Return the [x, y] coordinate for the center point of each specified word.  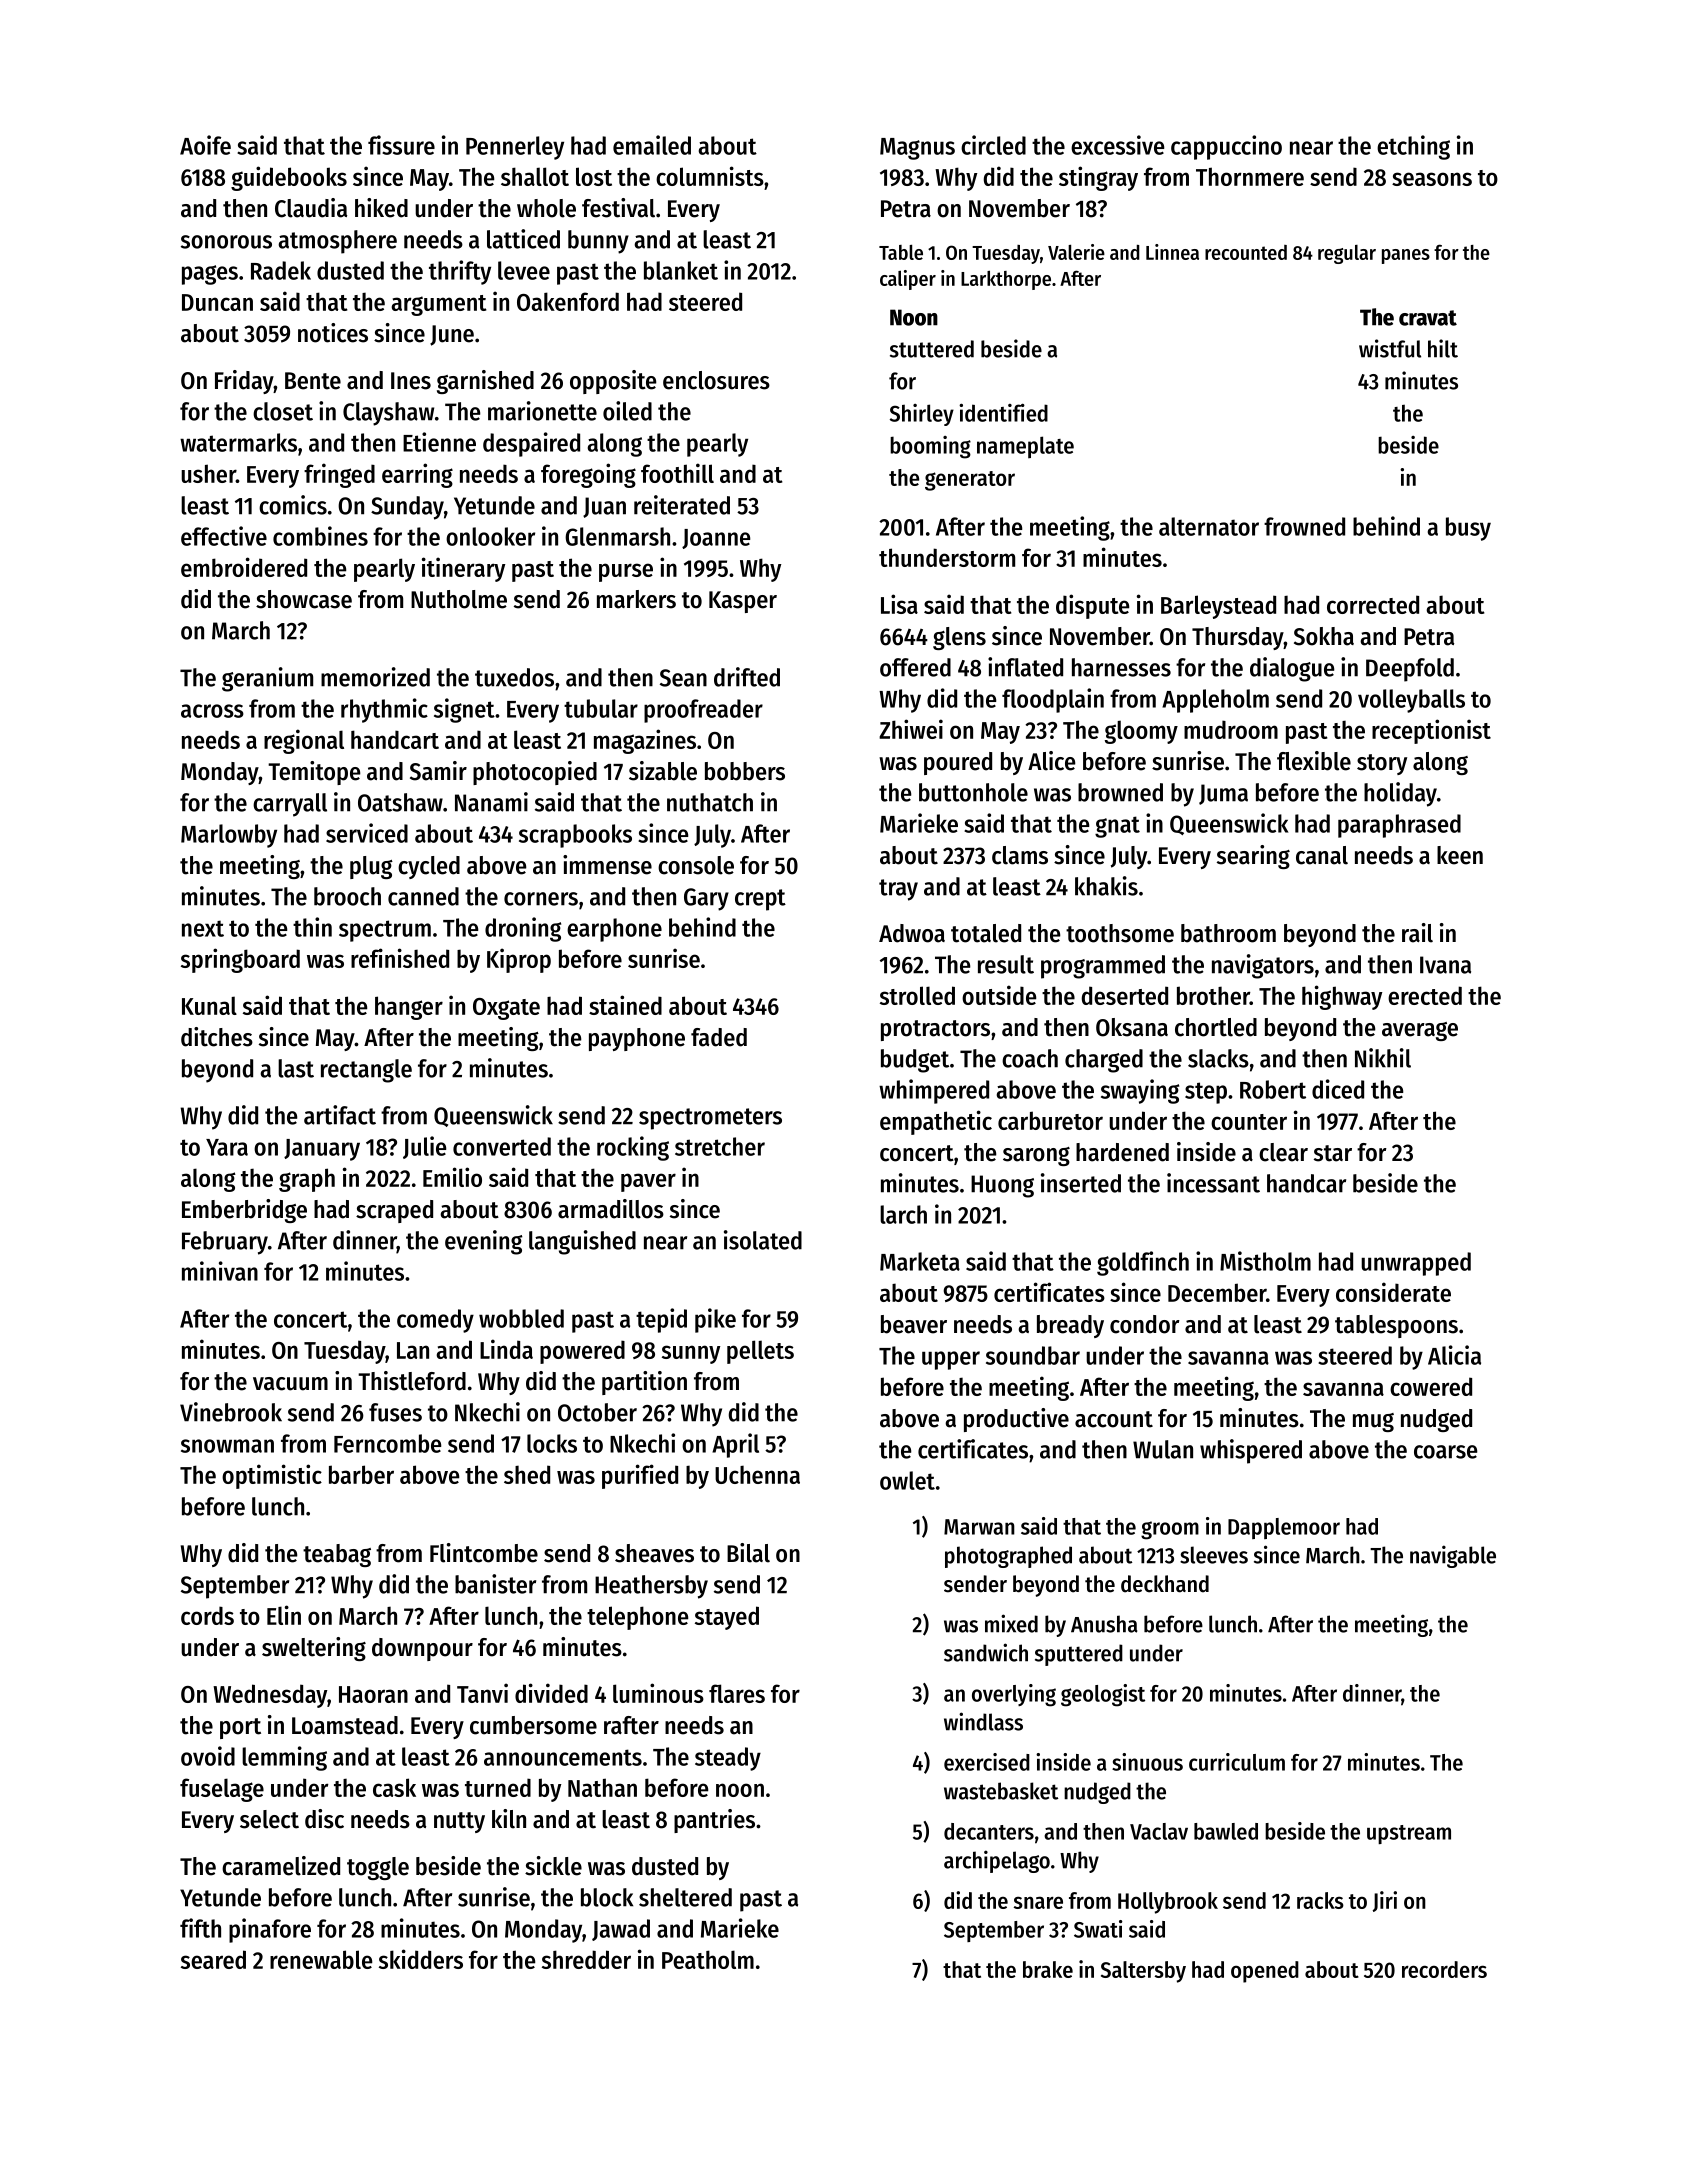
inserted [1081, 1183]
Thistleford [412, 1381]
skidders [421, 1959]
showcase [304, 599]
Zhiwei [911, 729]
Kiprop [519, 960]
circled [993, 145]
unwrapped [1416, 1264]
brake [1048, 1969]
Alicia [1454, 1355]
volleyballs [1411, 701]
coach [1030, 1058]
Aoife [205, 145]
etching [1413, 147]
